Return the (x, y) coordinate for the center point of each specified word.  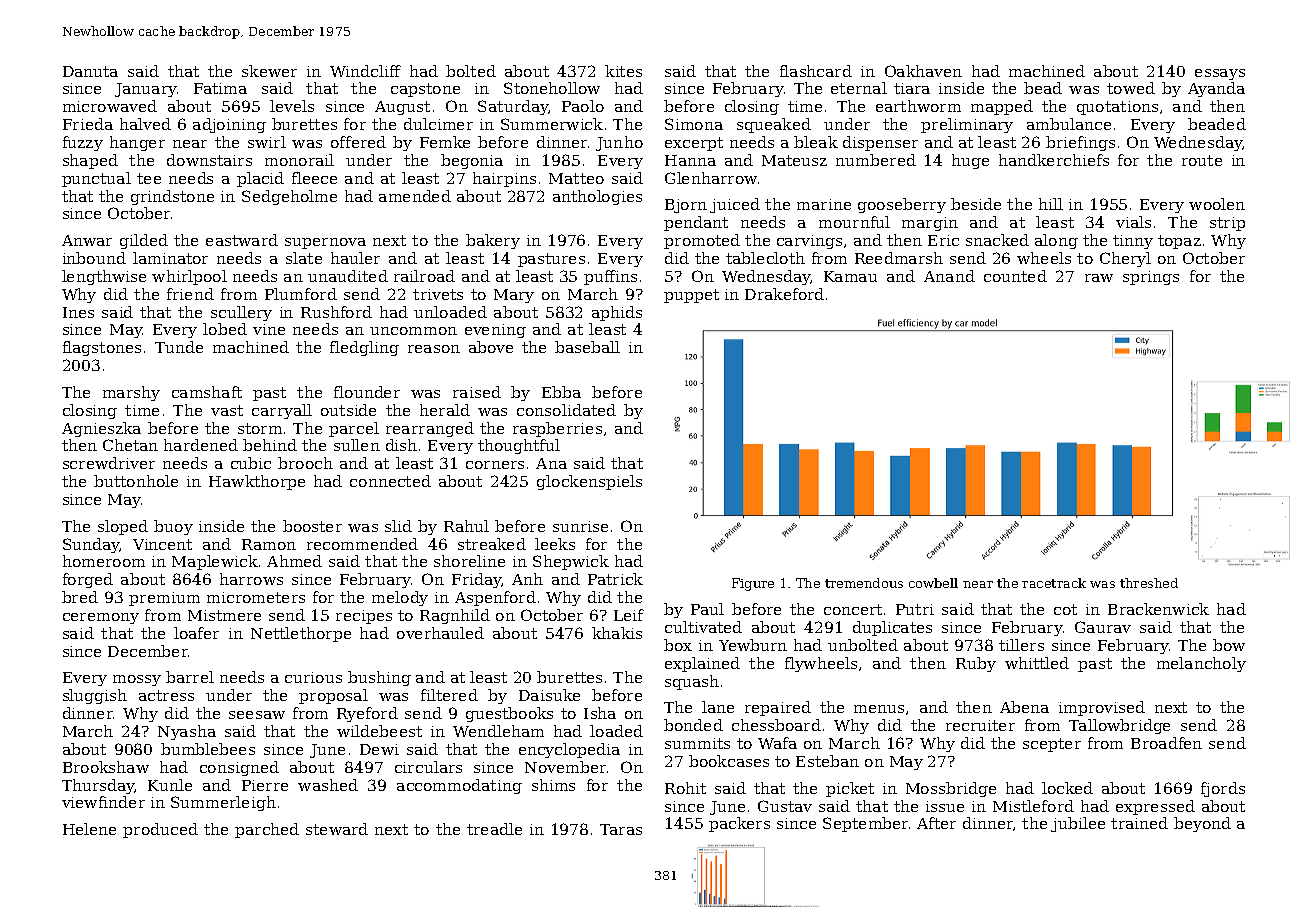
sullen (357, 445)
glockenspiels (589, 482)
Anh (527, 579)
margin (930, 224)
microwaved (110, 106)
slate (304, 258)
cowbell (933, 583)
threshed (1149, 583)
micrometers (256, 597)
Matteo (576, 178)
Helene (89, 829)
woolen (1217, 204)
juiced (735, 205)
